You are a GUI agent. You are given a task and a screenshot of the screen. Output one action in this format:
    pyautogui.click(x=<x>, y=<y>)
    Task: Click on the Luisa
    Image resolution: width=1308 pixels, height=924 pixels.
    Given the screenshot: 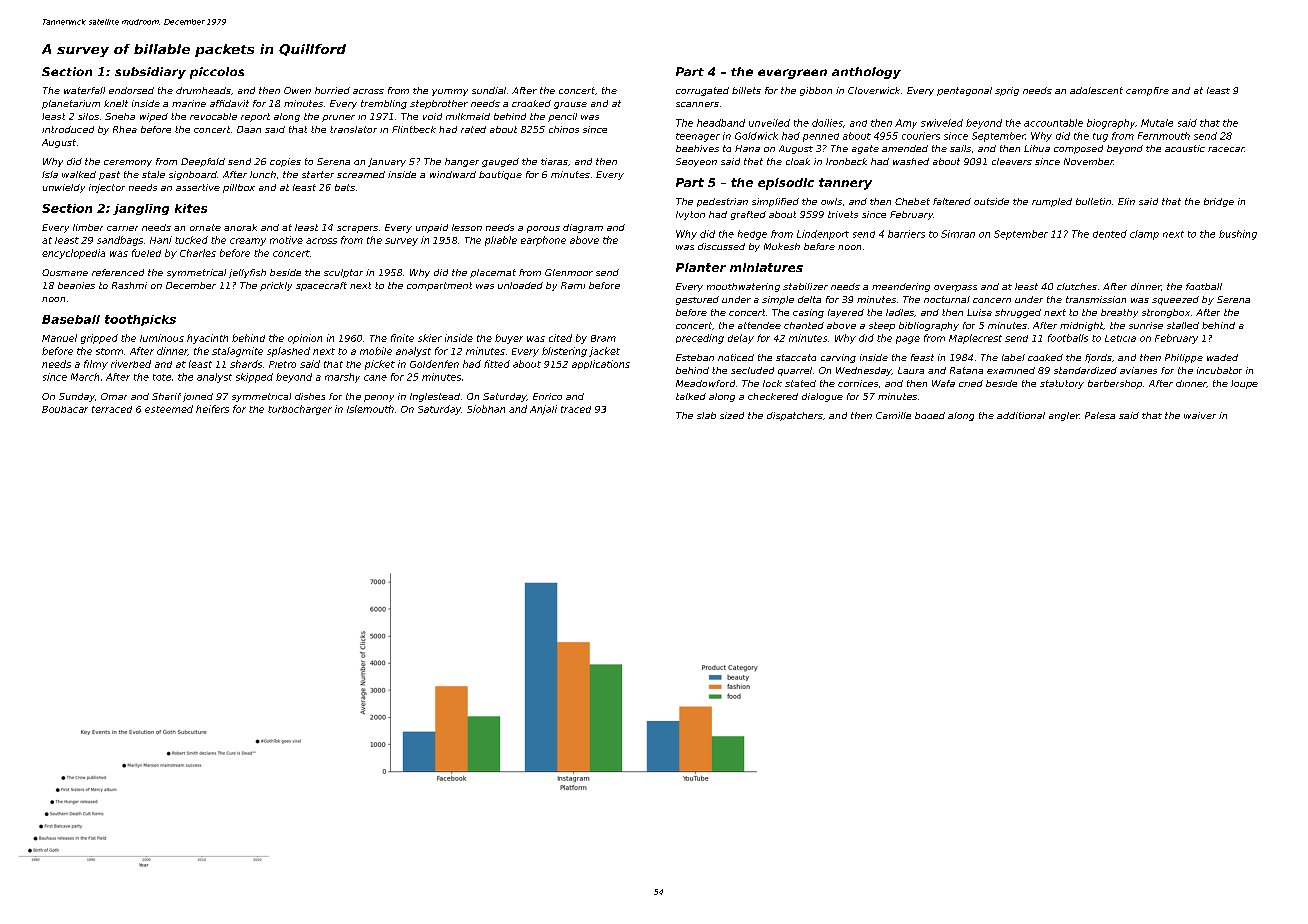 What is the action you would take?
    pyautogui.click(x=979, y=312)
